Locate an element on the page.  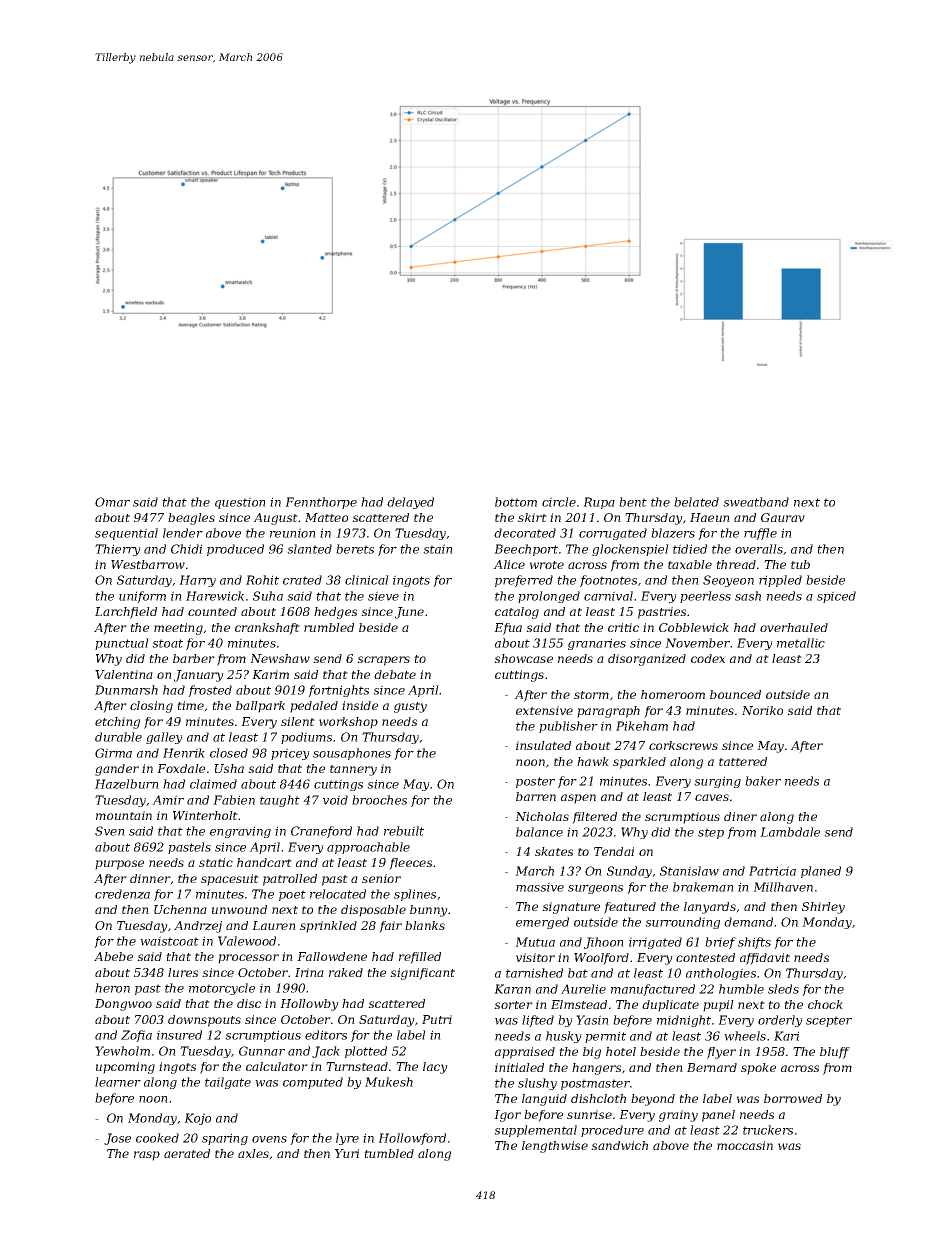
Uchenna is located at coordinates (180, 909).
